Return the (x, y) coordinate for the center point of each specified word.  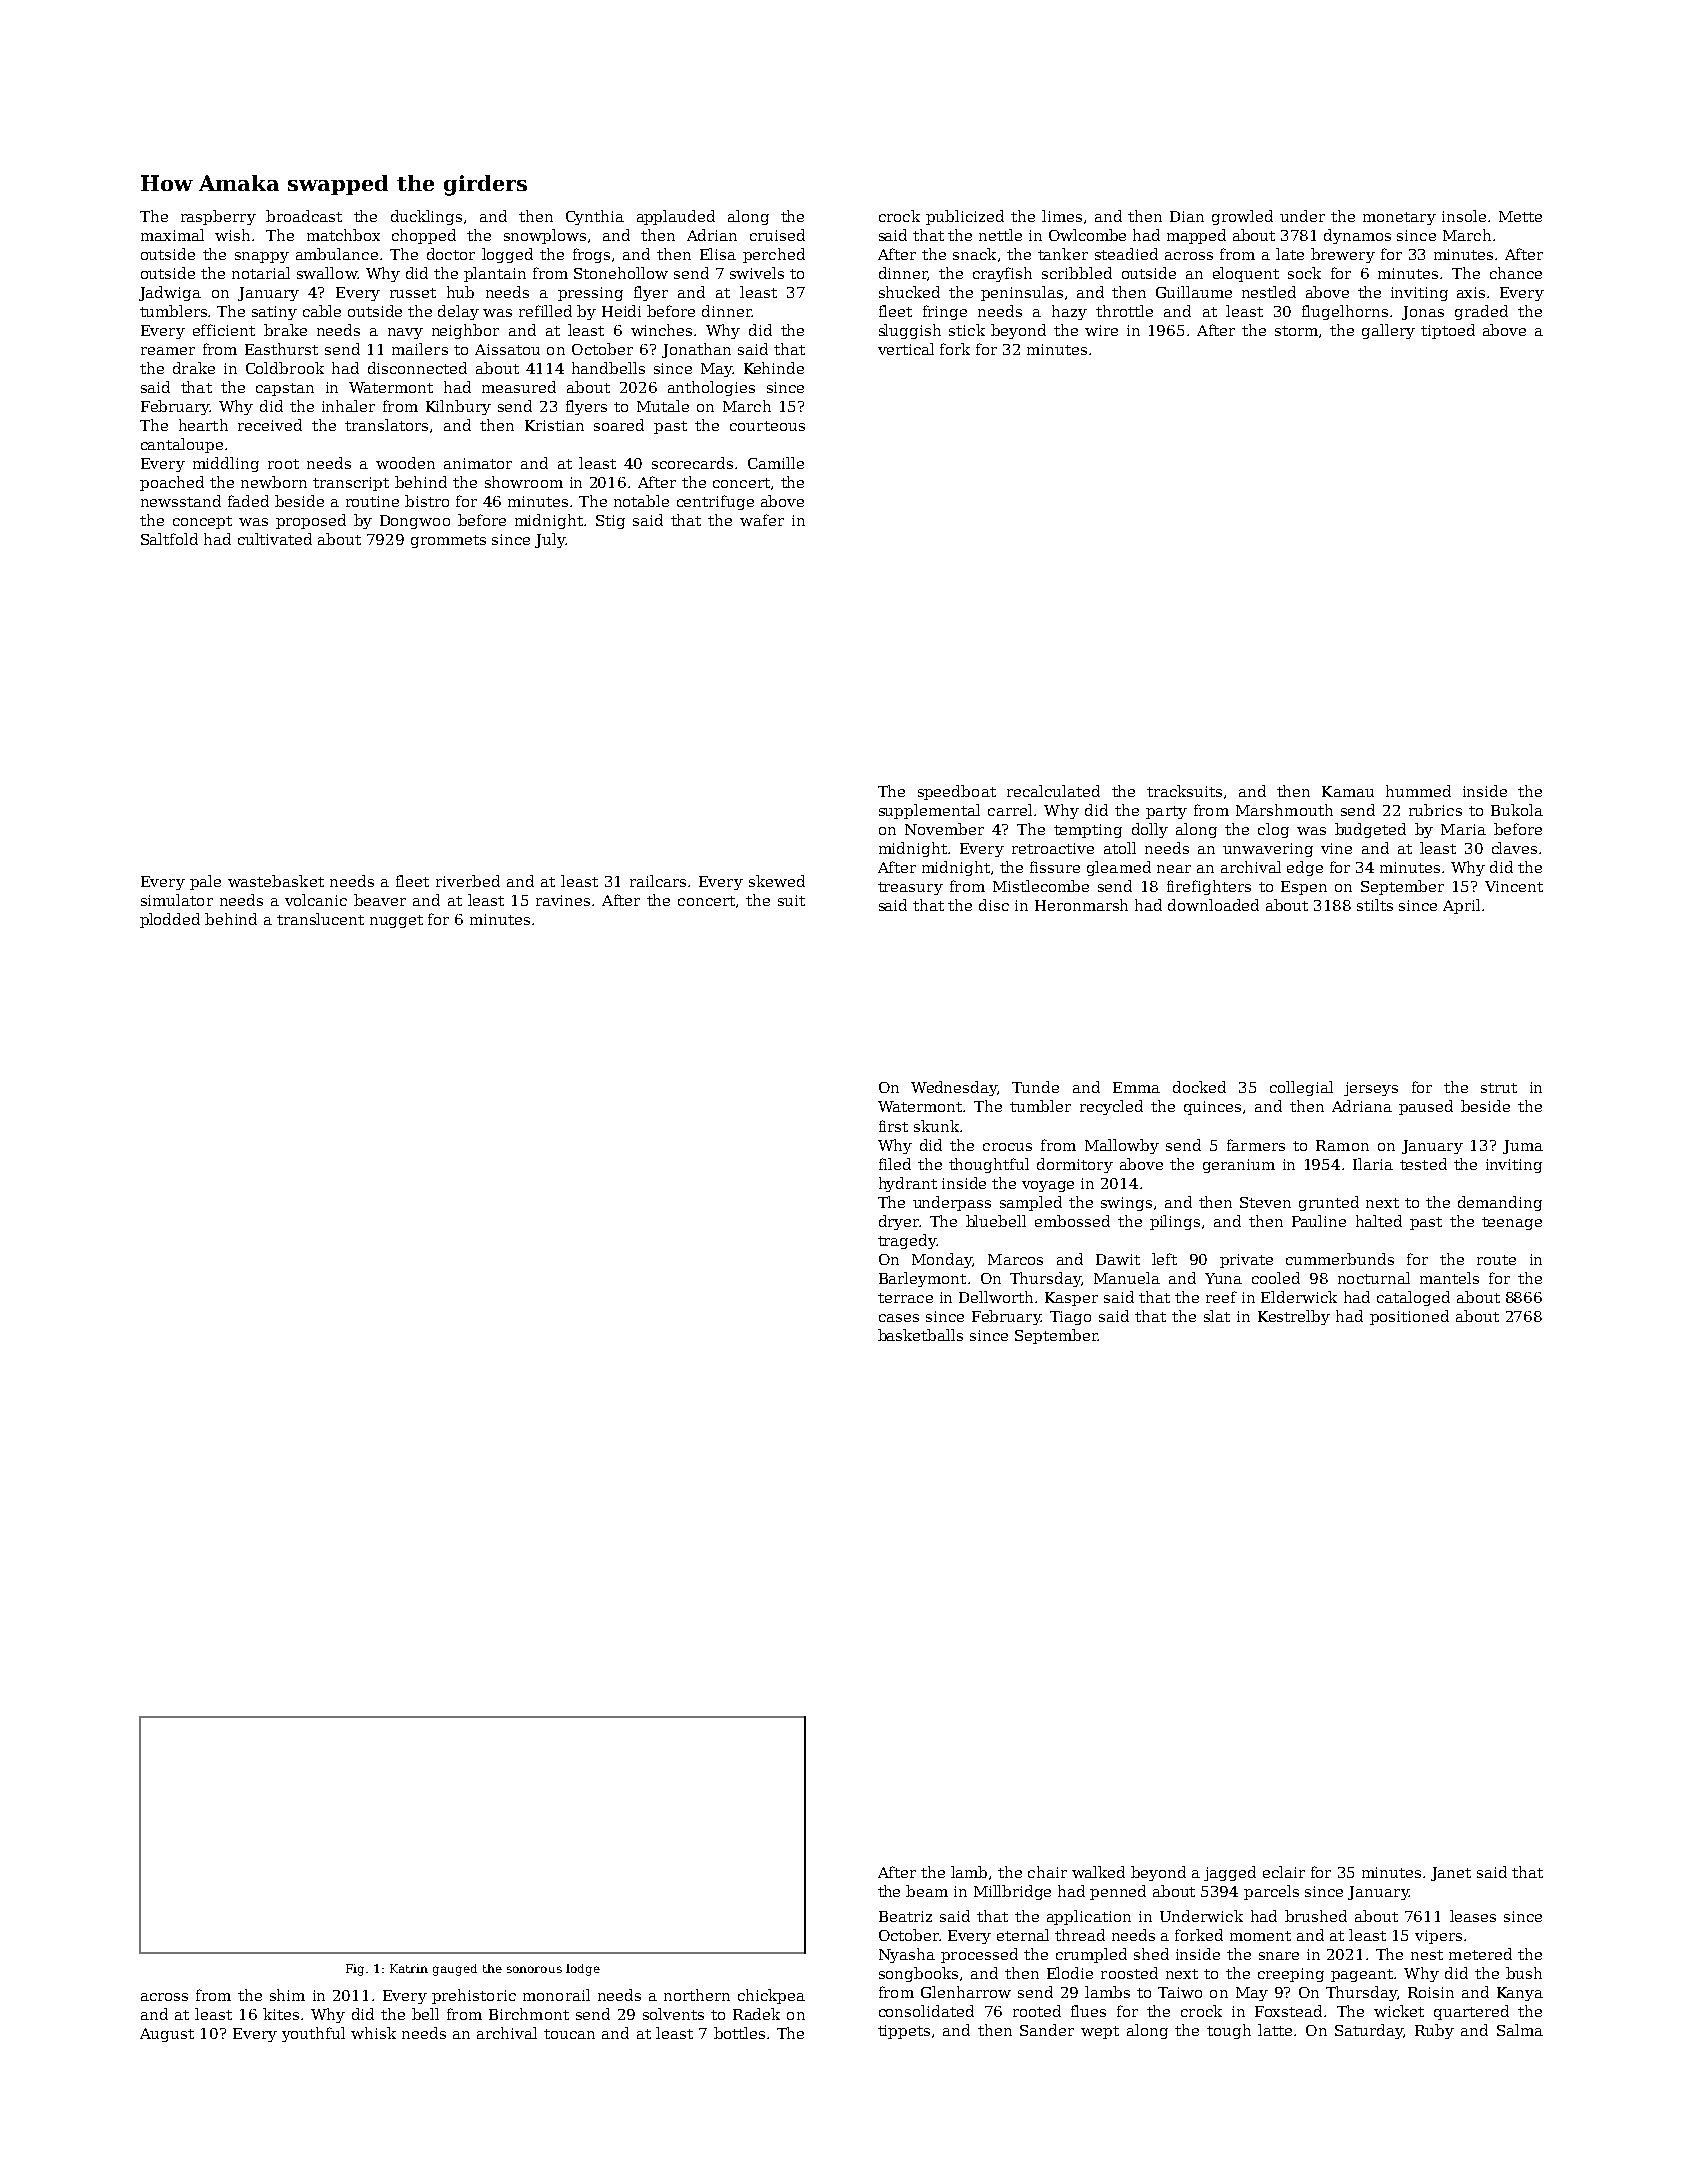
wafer (762, 520)
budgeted (1370, 830)
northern (697, 1995)
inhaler (348, 406)
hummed (1418, 791)
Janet (1451, 1874)
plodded (170, 920)
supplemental (929, 811)
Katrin (409, 1968)
